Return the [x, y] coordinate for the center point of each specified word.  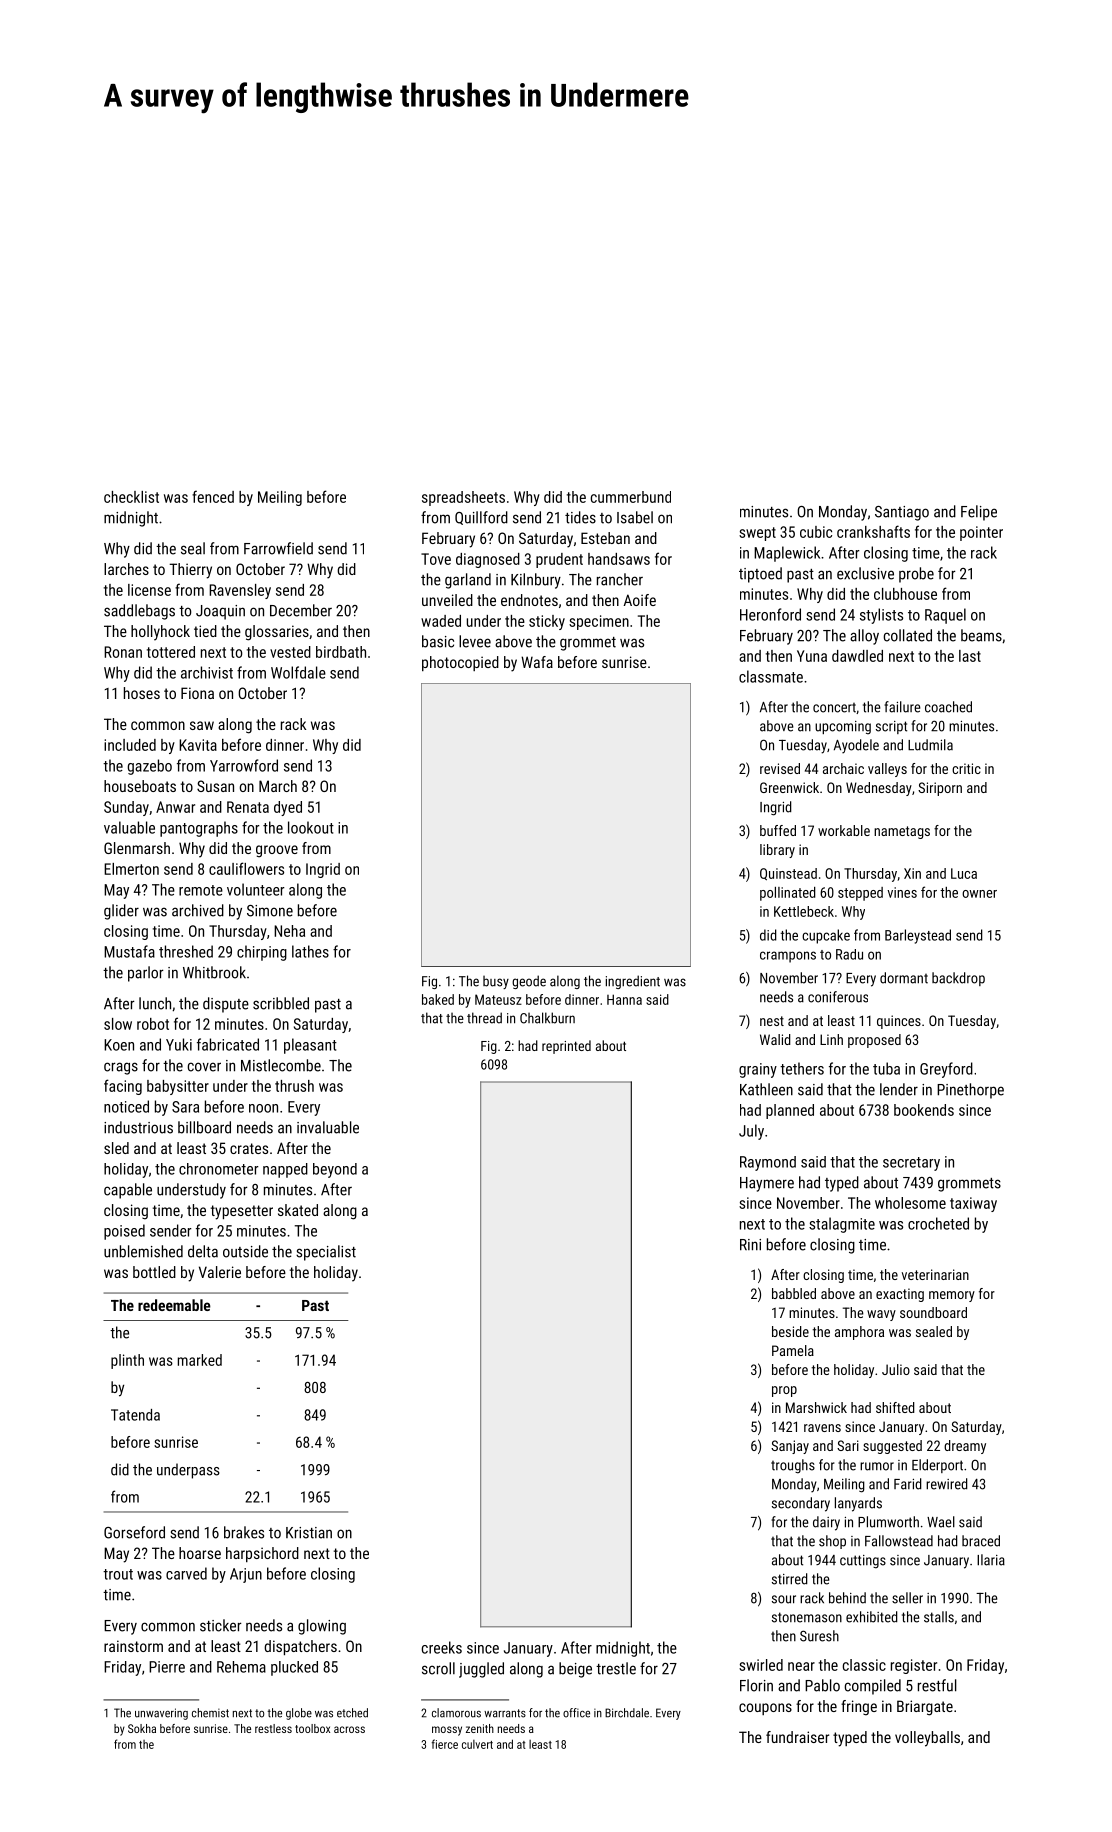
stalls [939, 1617]
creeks [441, 1647]
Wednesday [879, 789]
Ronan [123, 652]
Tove [436, 559]
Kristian [309, 1533]
